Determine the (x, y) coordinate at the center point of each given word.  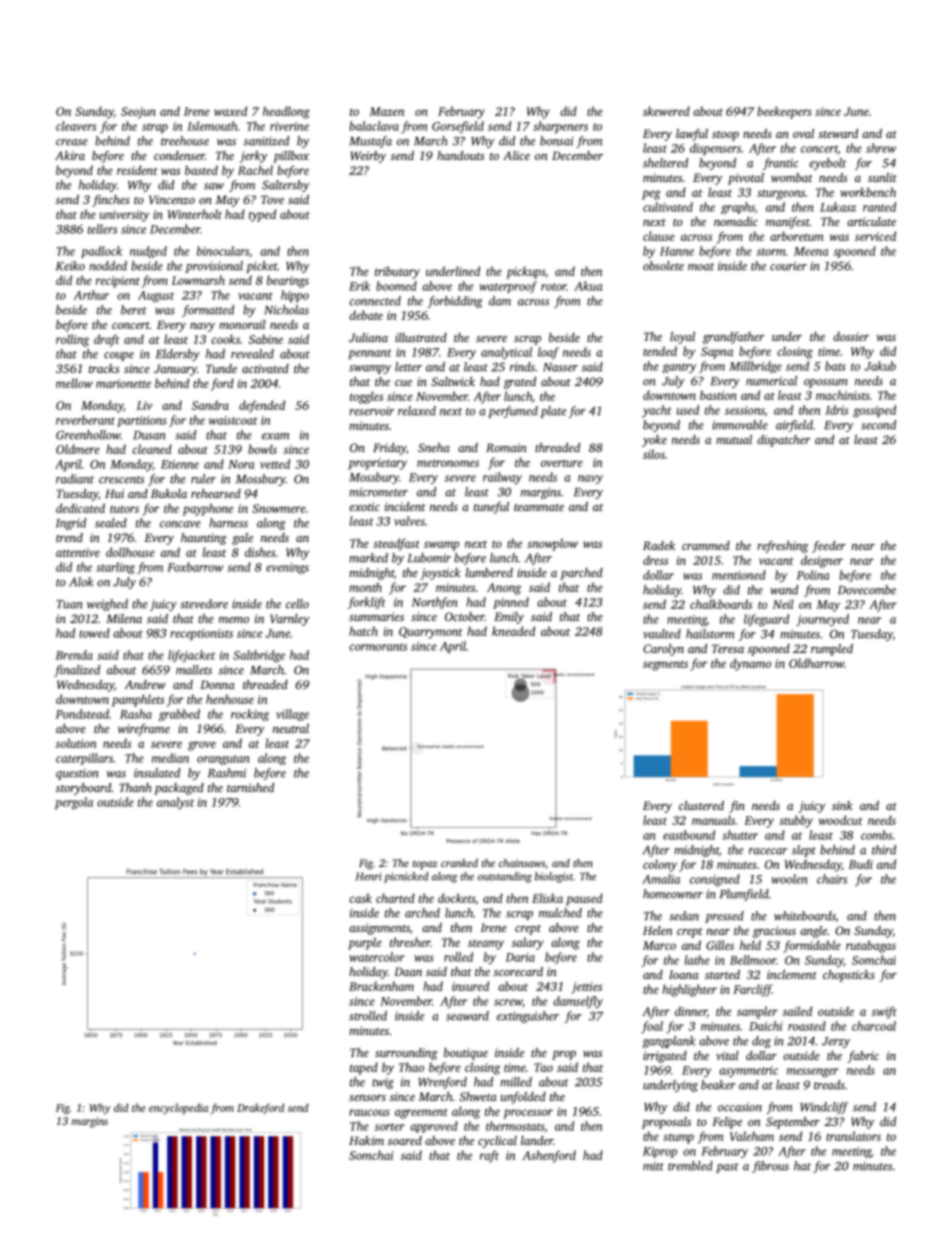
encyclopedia (178, 1109)
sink (842, 805)
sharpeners (560, 127)
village (292, 715)
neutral (291, 728)
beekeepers (784, 112)
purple (365, 943)
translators (853, 1136)
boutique (466, 1054)
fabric (863, 1057)
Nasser (560, 367)
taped (364, 1068)
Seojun (138, 113)
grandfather (734, 338)
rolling (72, 340)
